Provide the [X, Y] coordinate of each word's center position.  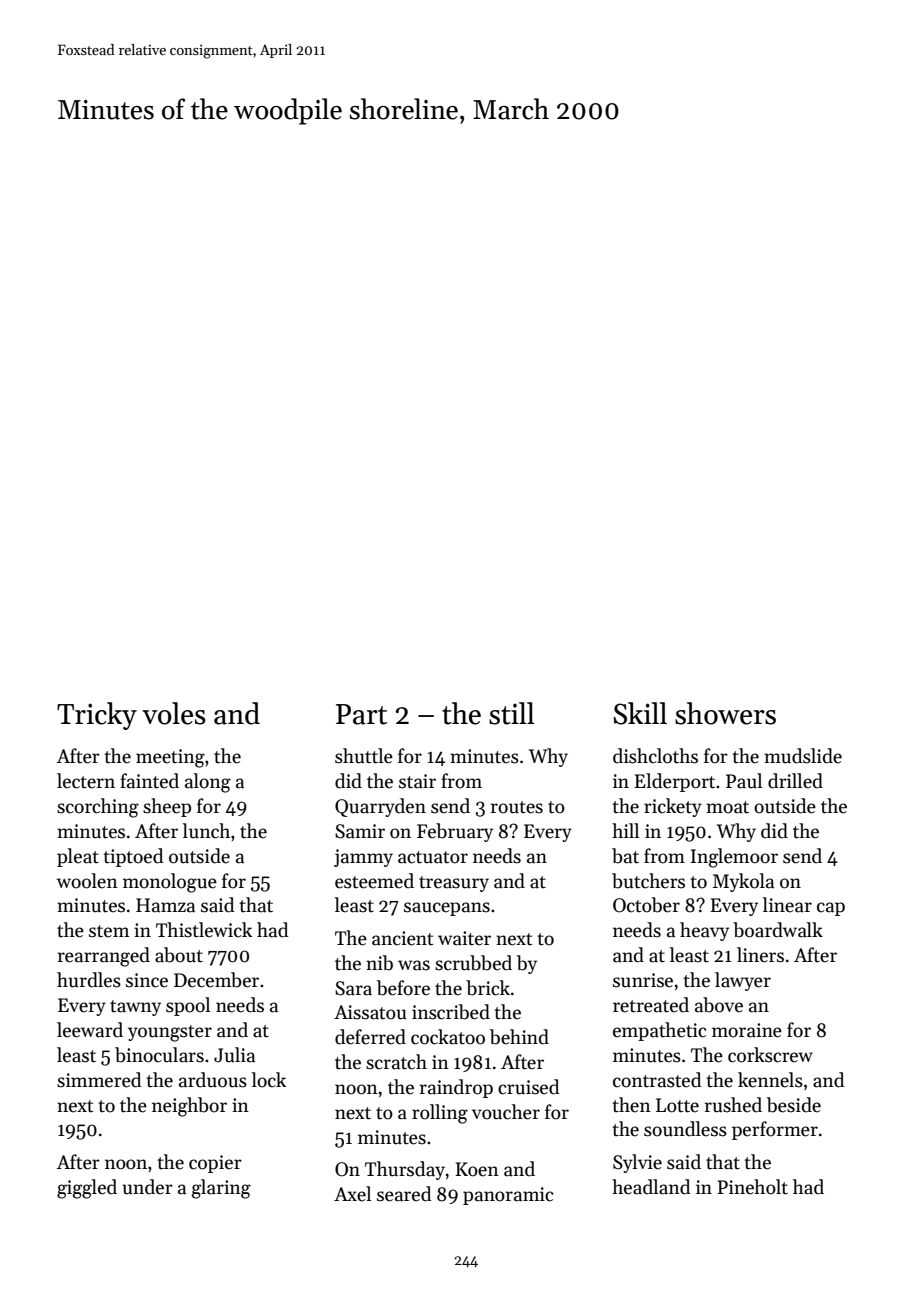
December [216, 980]
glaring [221, 1189]
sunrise [643, 980]
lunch [206, 831]
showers [725, 713]
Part [361, 714]
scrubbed [473, 963]
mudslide [803, 756]
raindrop [456, 1088]
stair [417, 781]
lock [269, 1080]
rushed [733, 1105]
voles [174, 713]
